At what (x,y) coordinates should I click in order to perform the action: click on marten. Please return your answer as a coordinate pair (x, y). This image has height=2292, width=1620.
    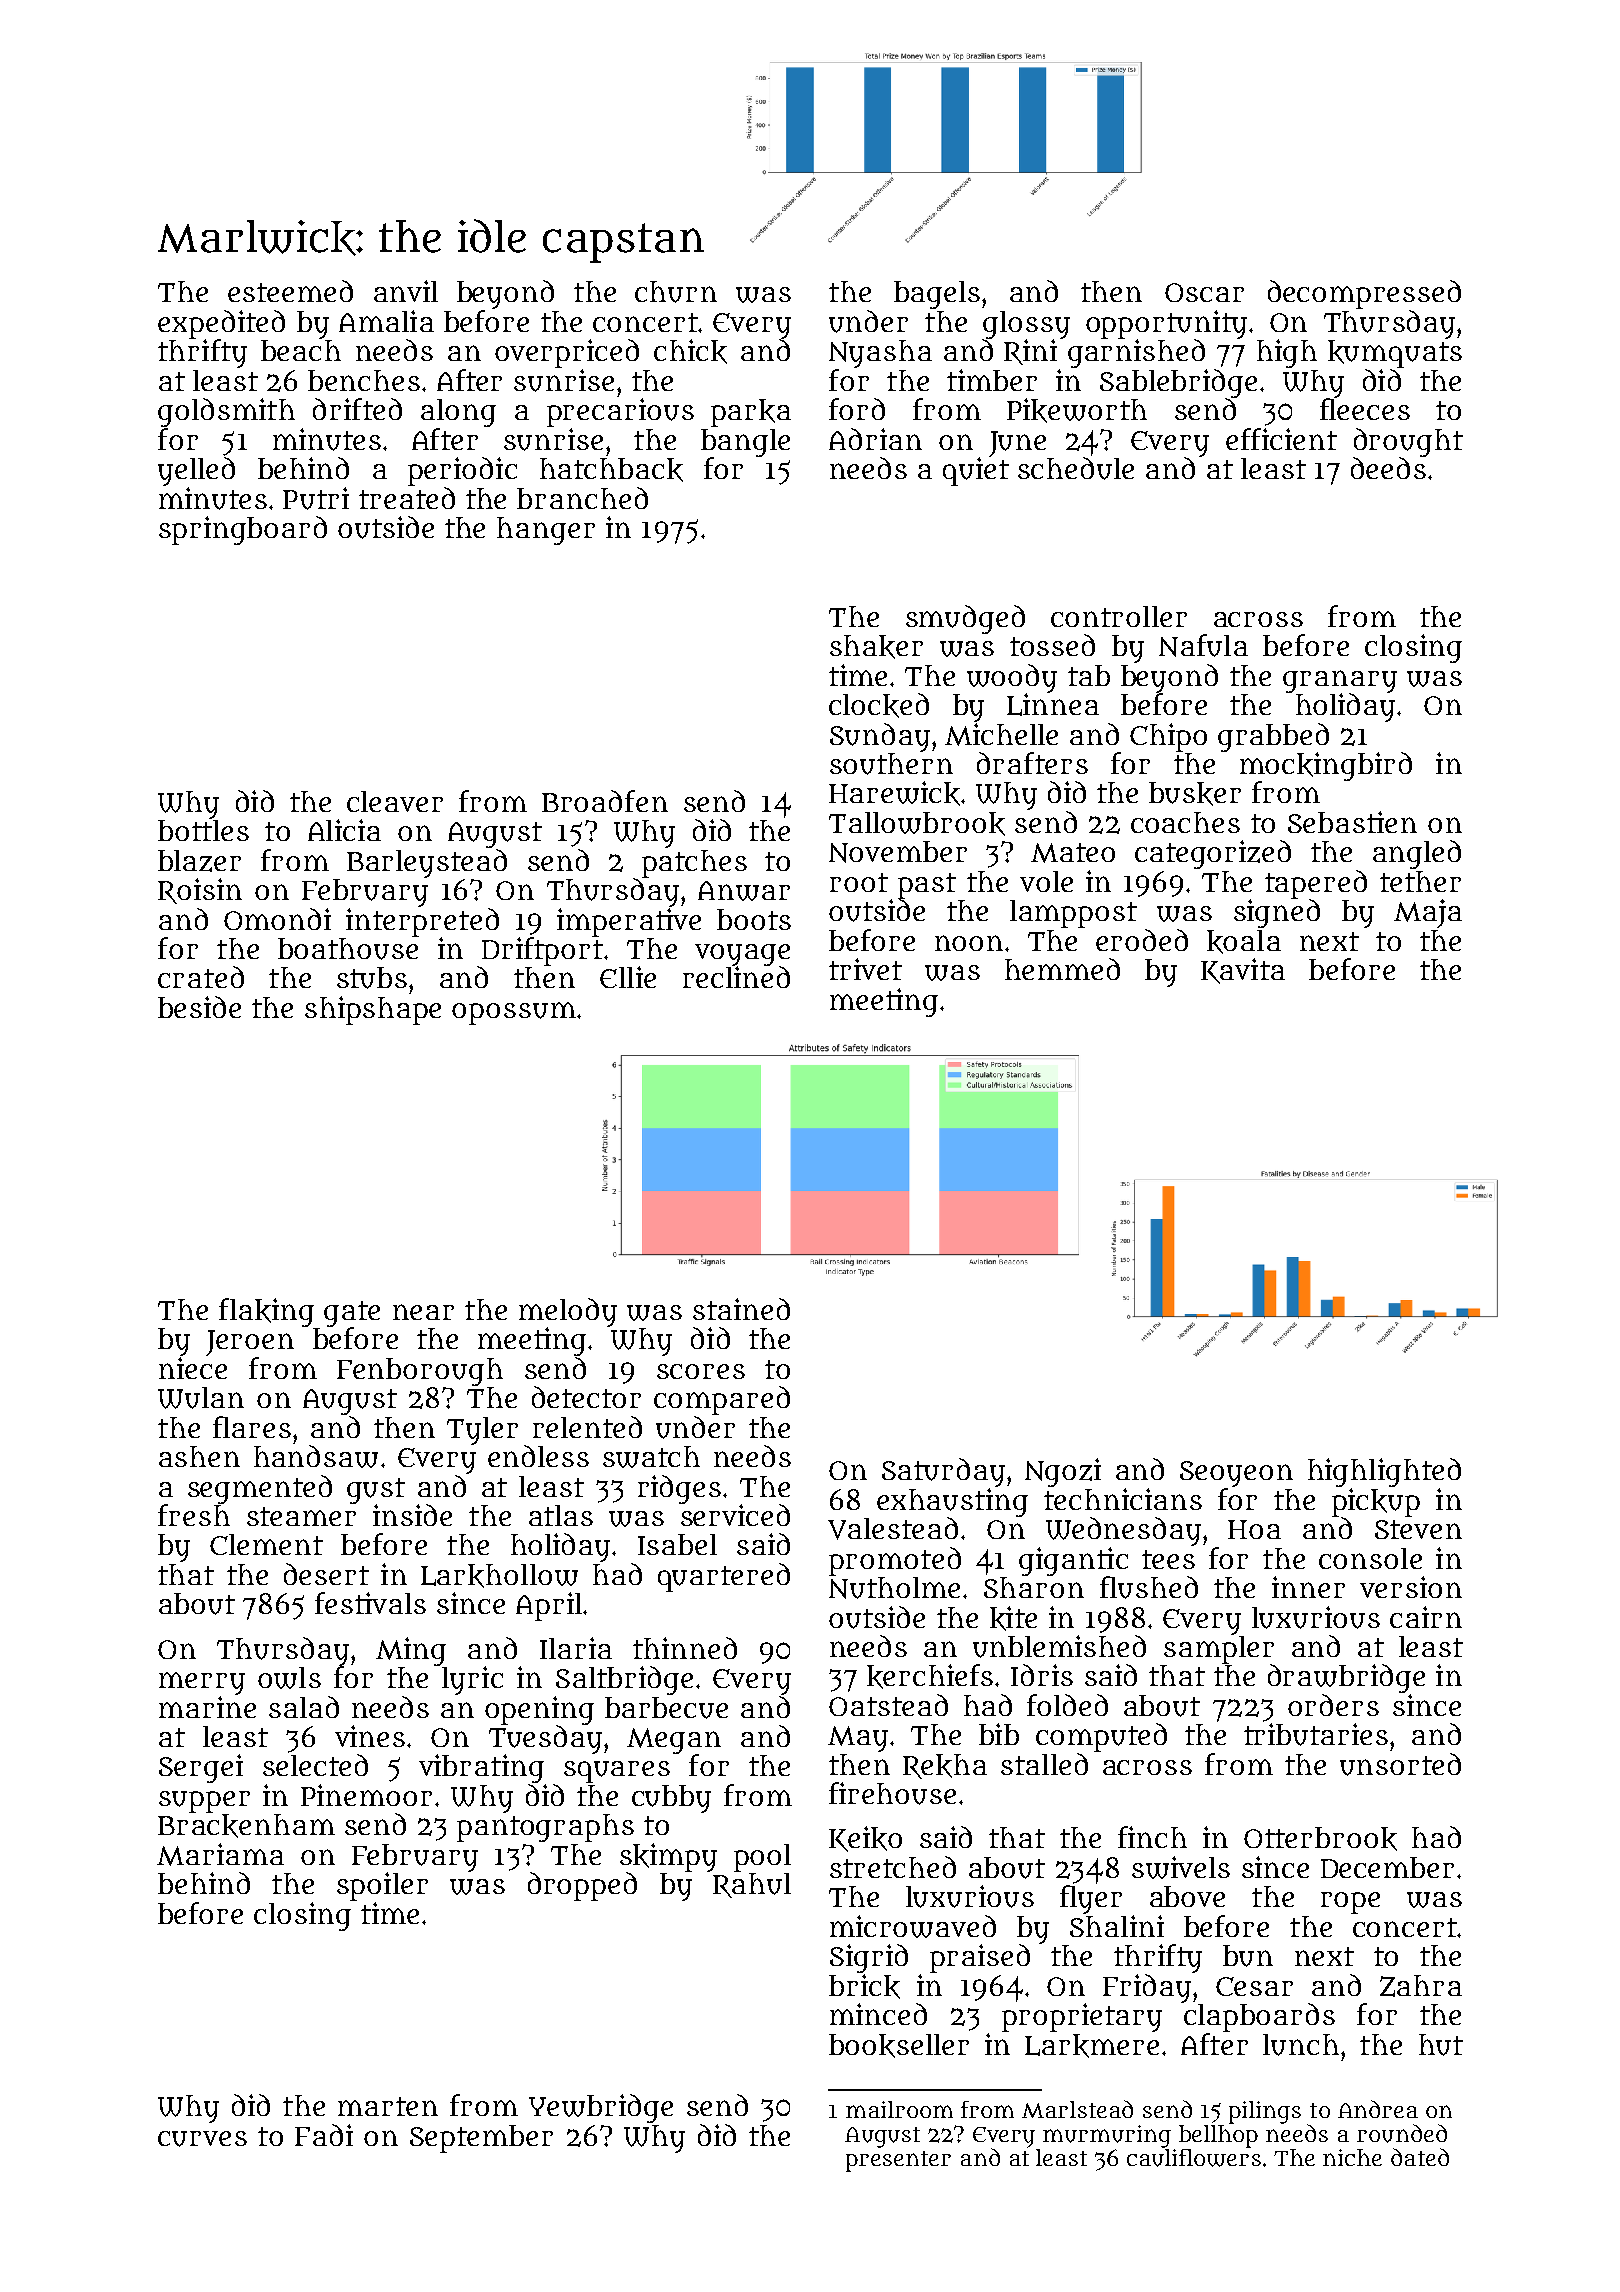
    Looking at the image, I should click on (388, 2106).
